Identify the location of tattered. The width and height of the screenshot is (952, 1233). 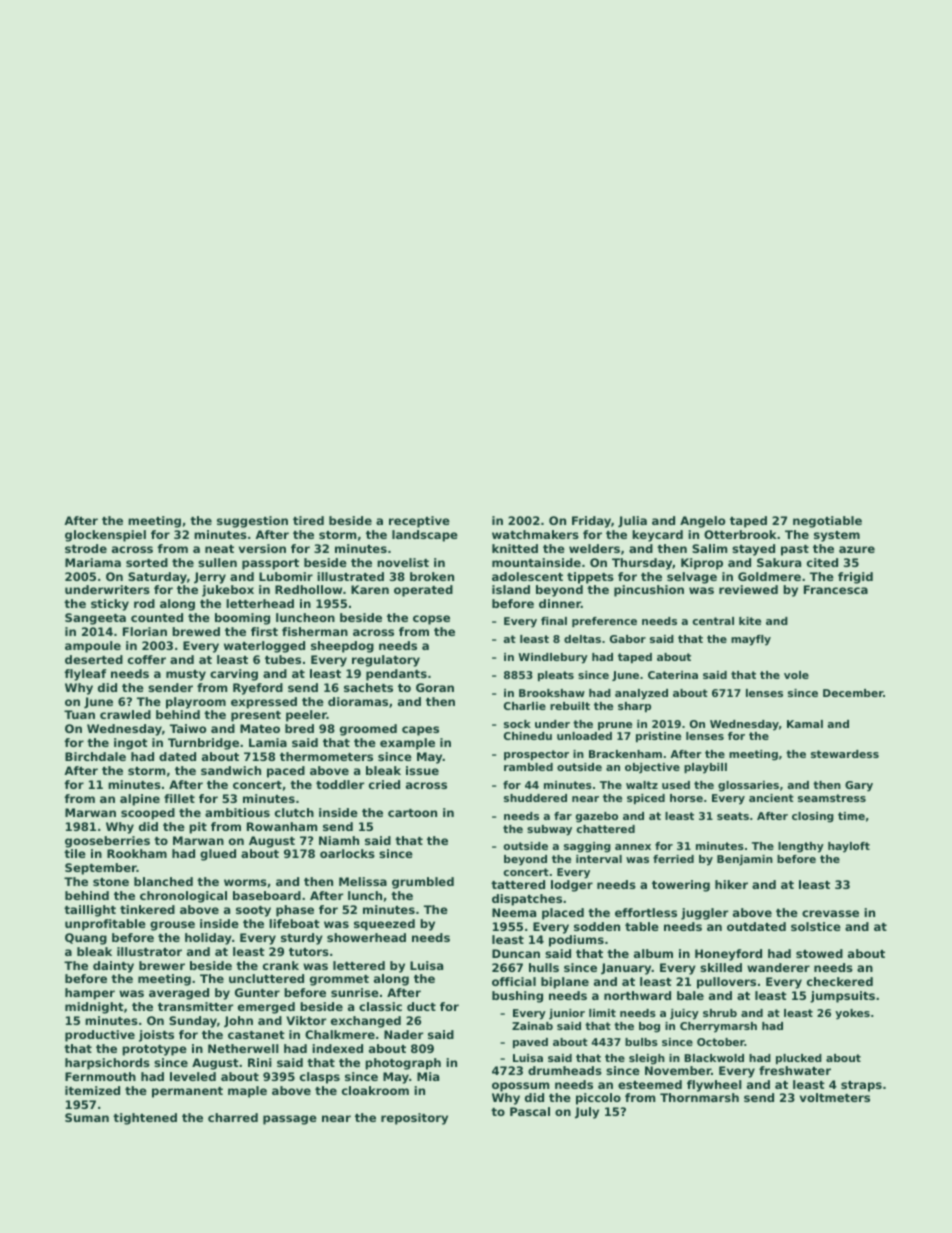
(518, 884).
